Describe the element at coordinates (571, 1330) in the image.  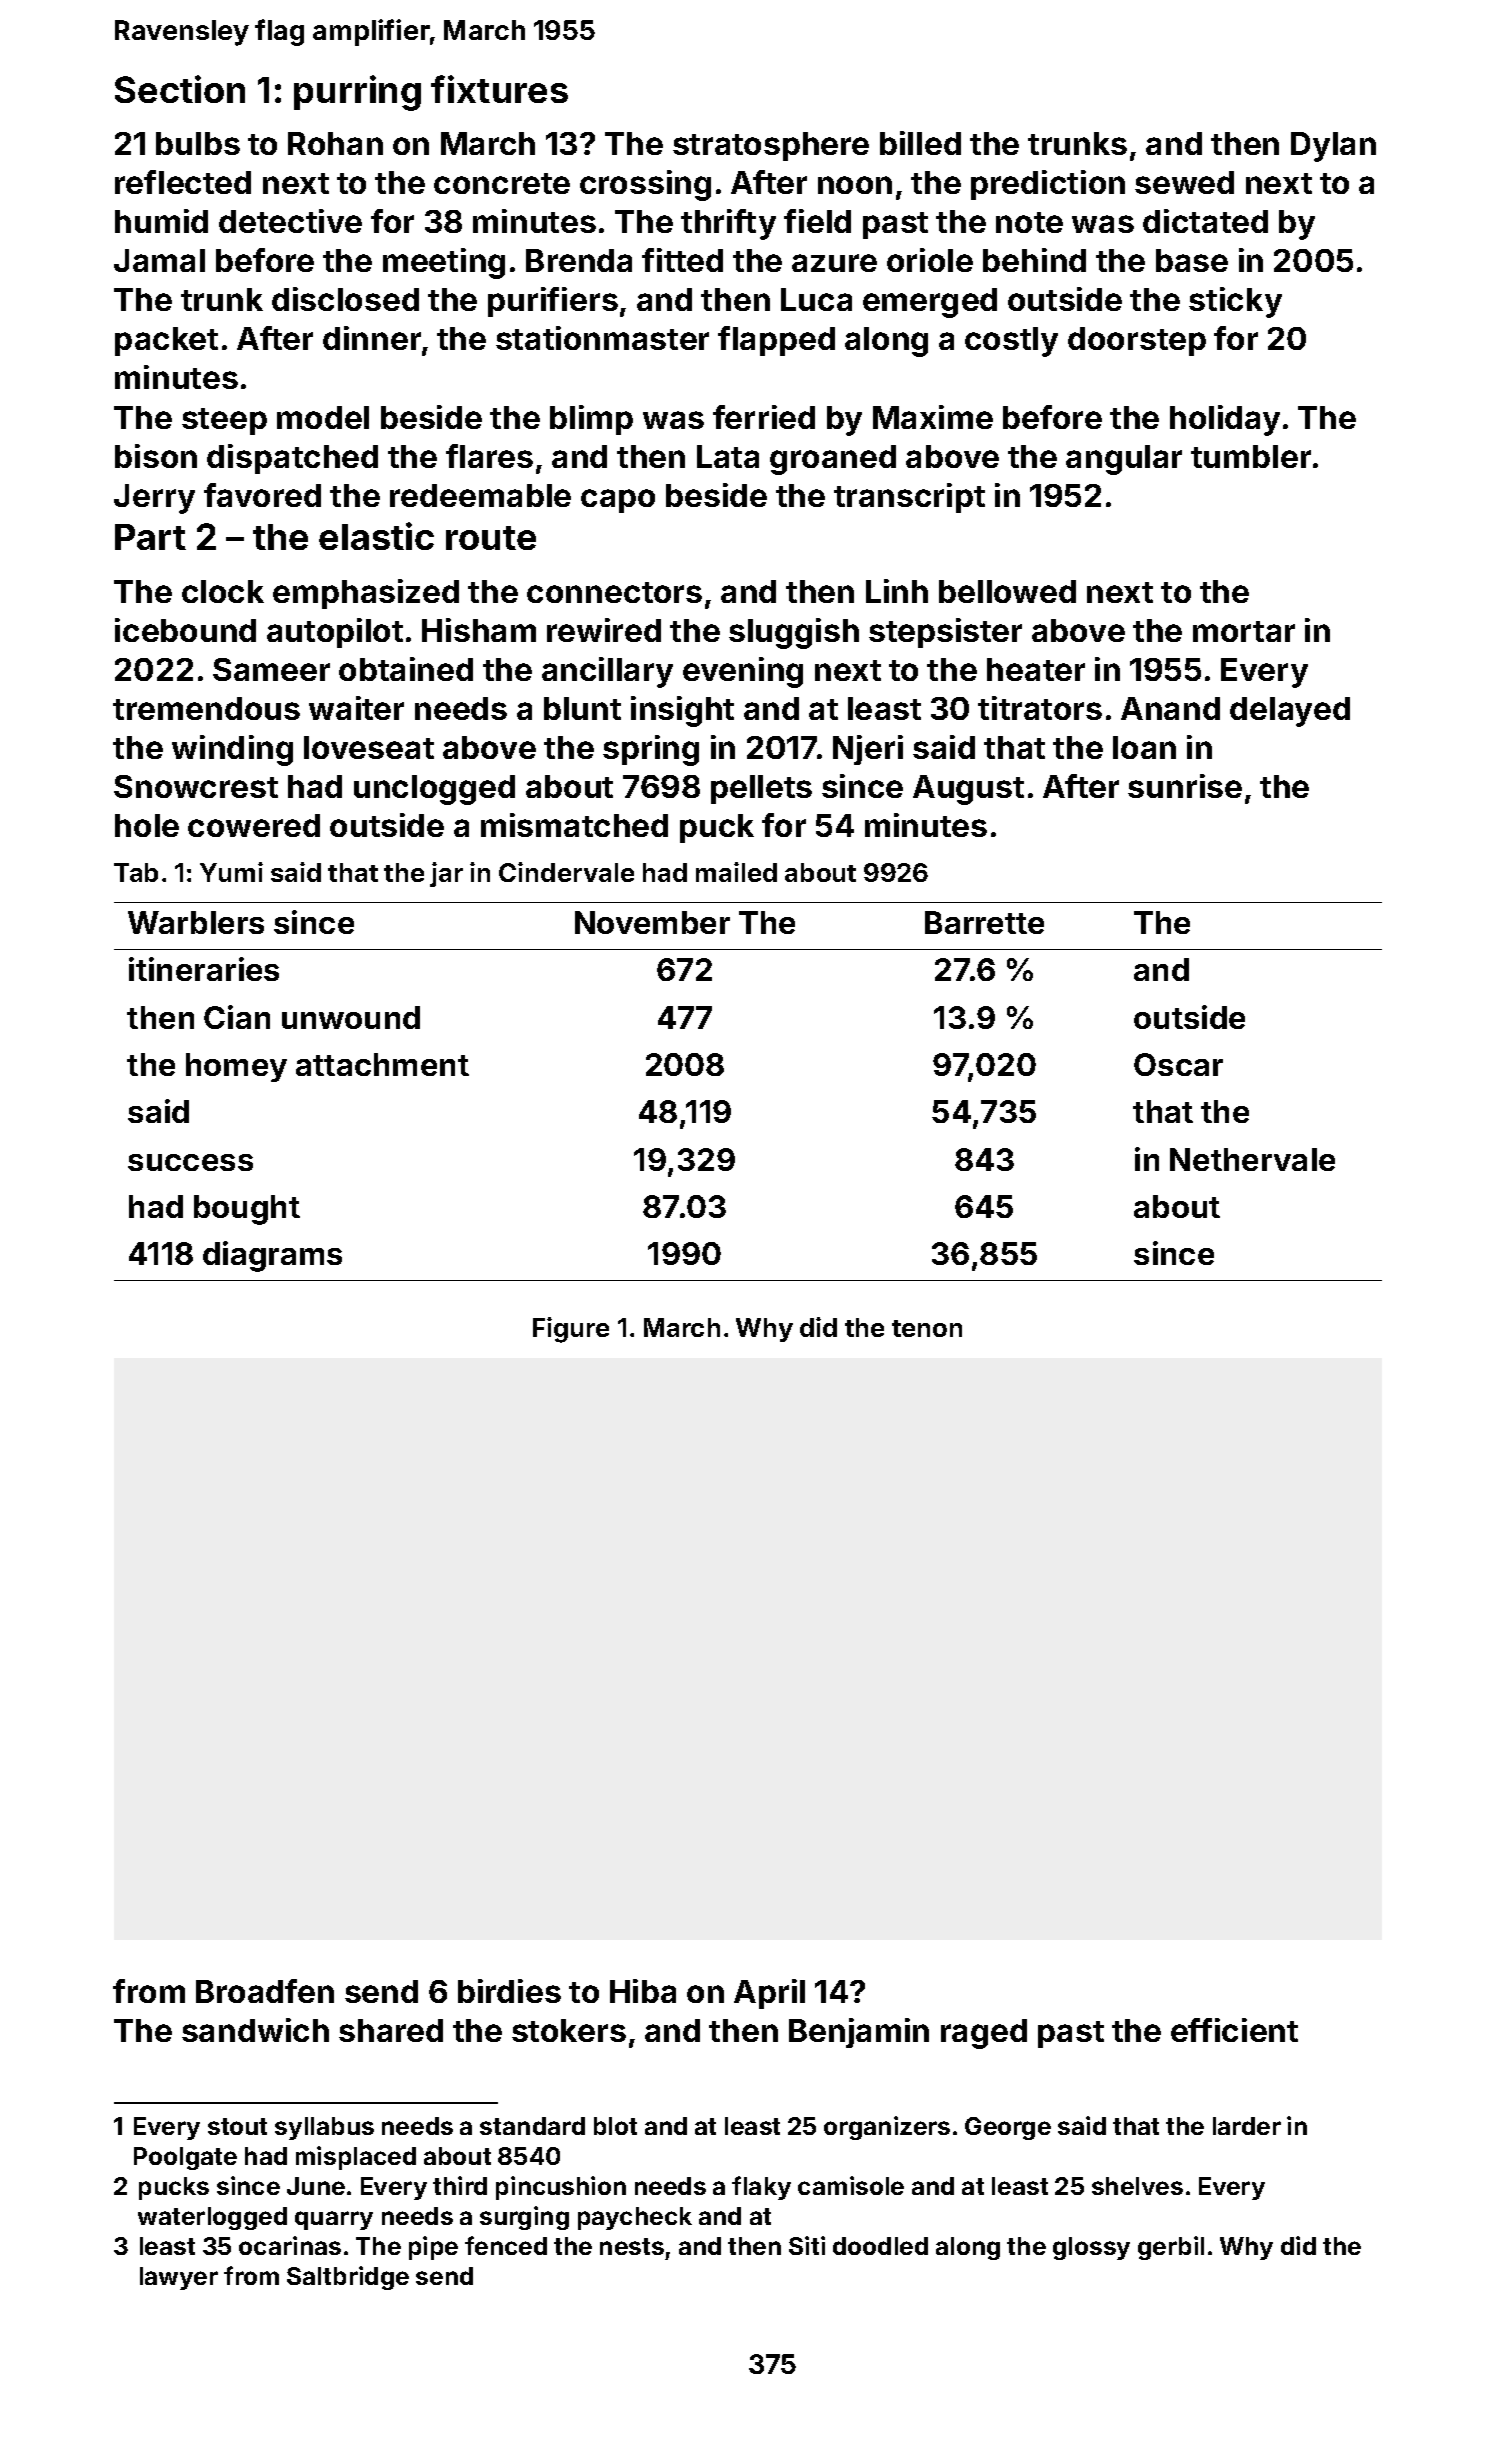
I see `Figure` at that location.
